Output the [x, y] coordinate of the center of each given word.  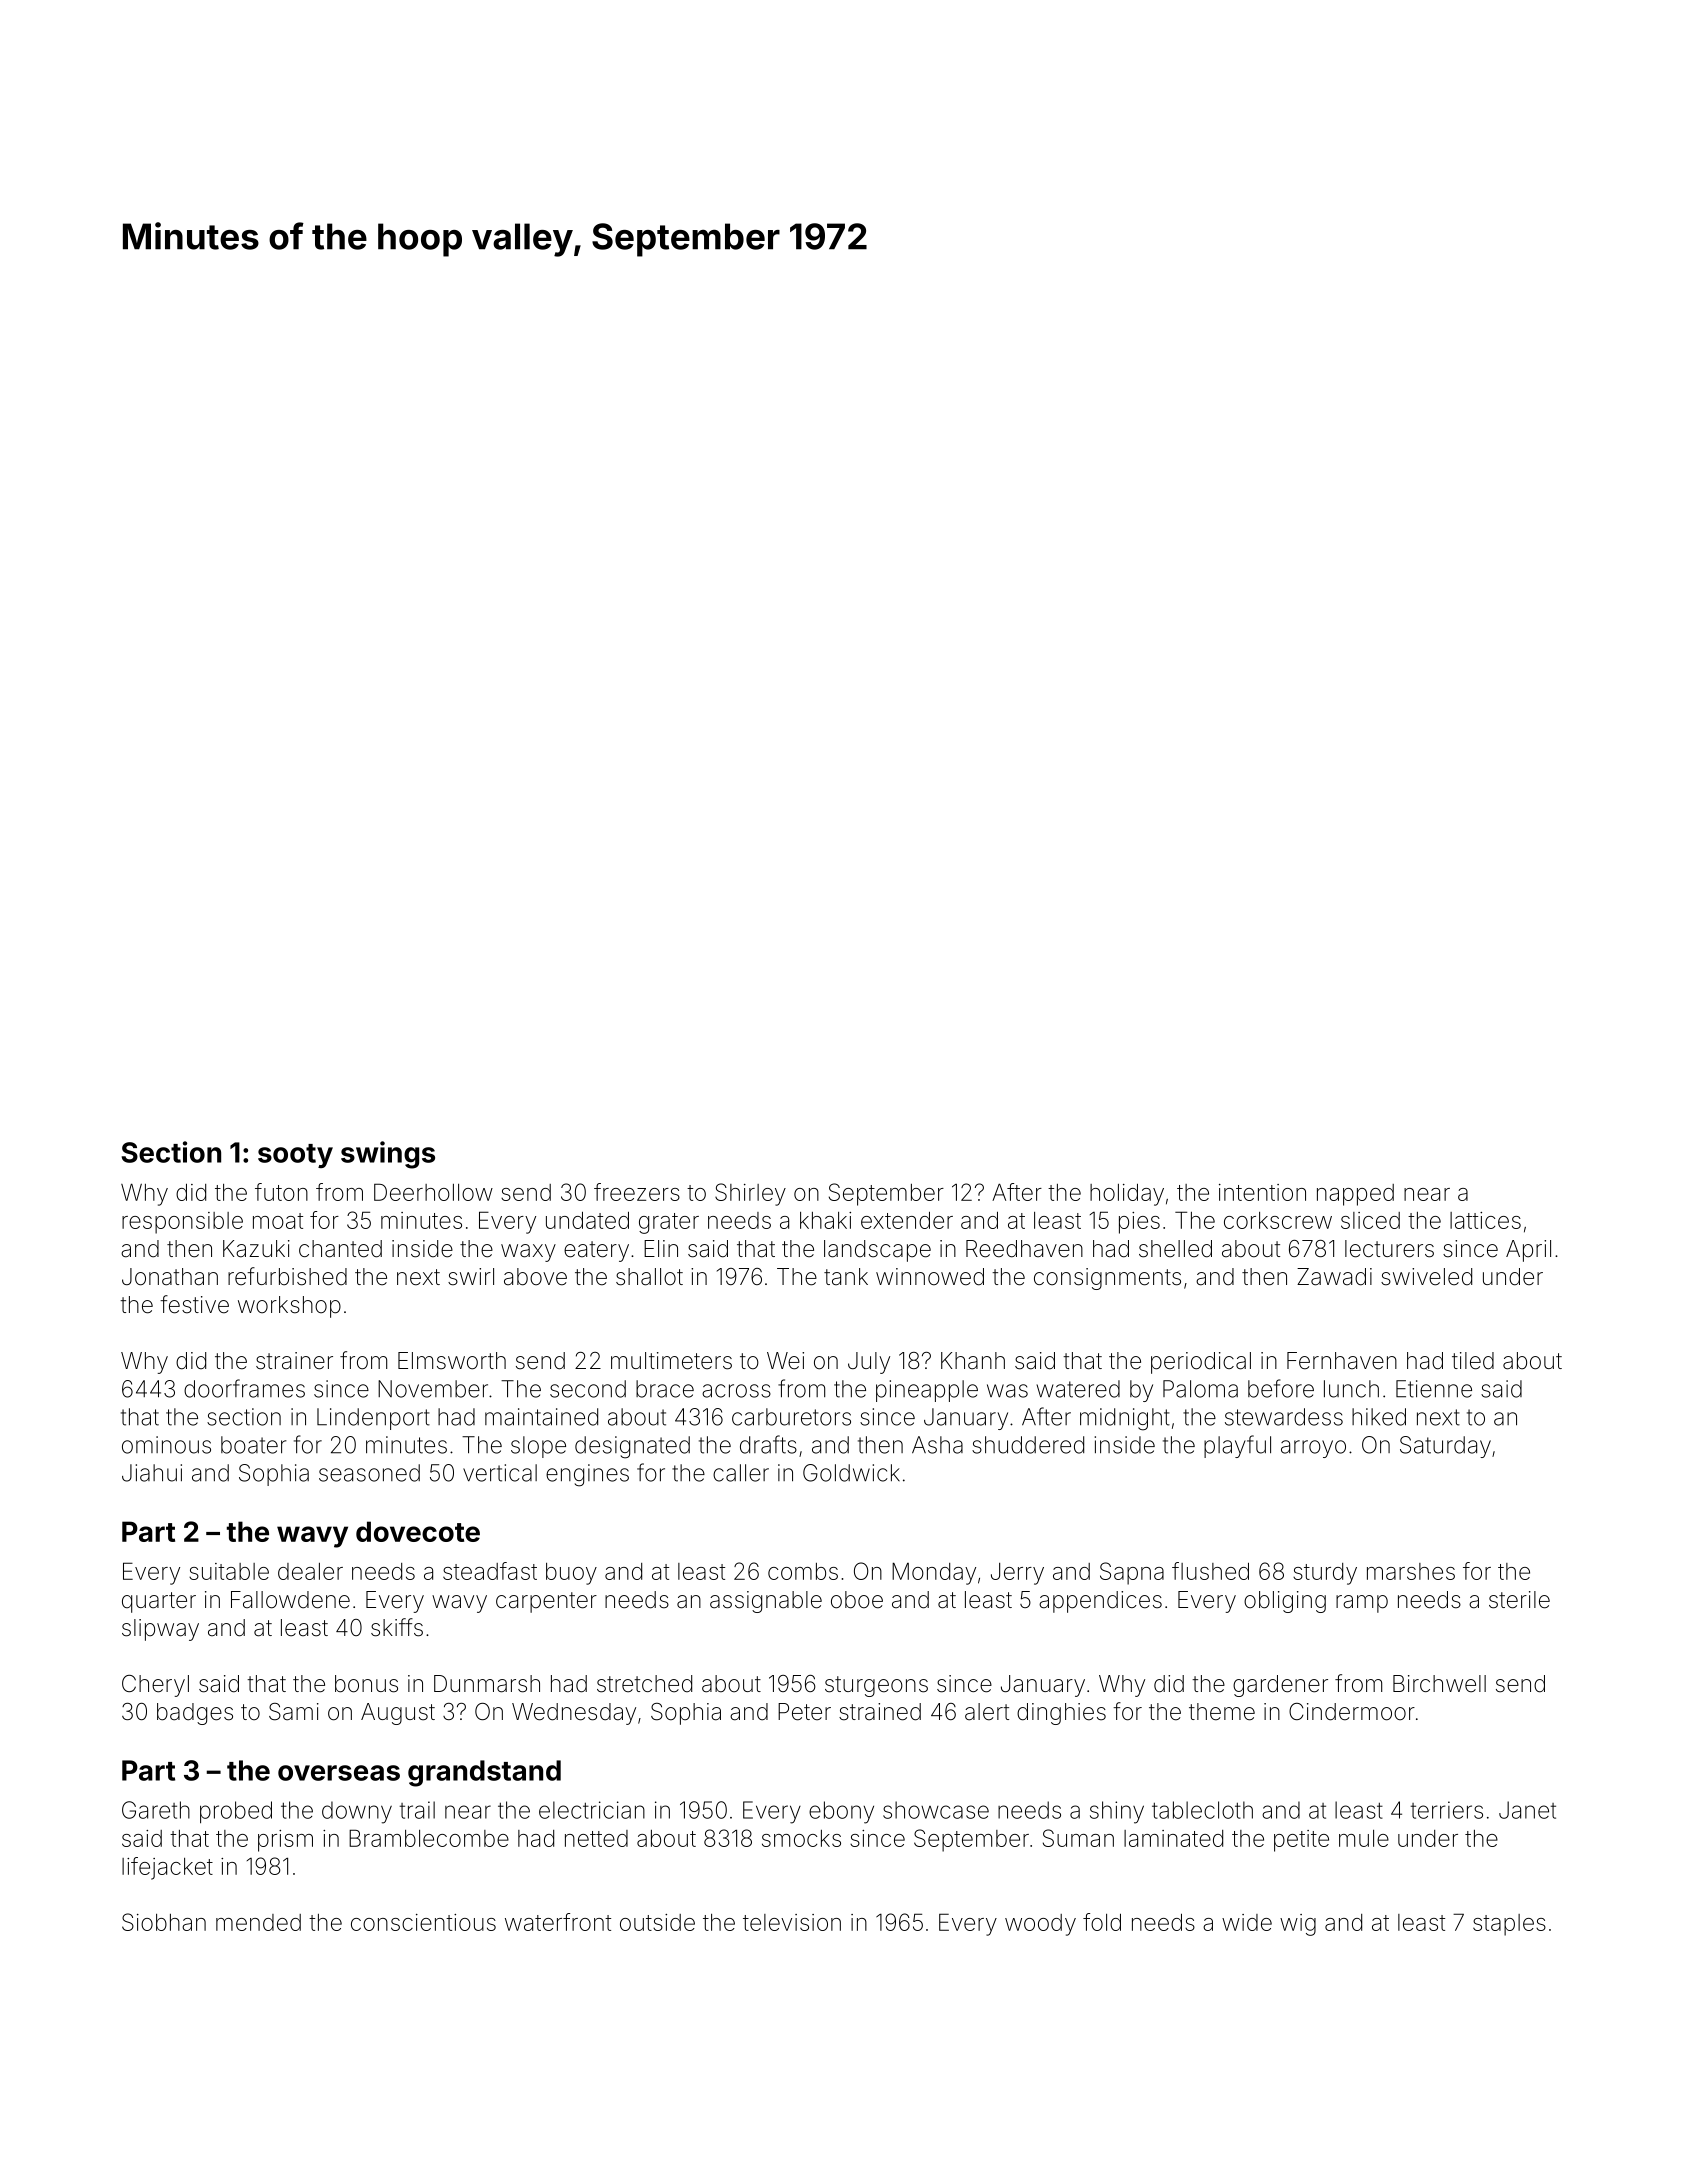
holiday [1127, 1195]
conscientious [423, 1922]
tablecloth [1202, 1810]
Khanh [973, 1361]
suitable [229, 1571]
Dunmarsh [487, 1684]
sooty [295, 1156]
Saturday [1445, 1447]
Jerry [1017, 1574]
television [792, 1922]
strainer [294, 1361]
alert [987, 1712]
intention [1262, 1192]
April [1528, 1251]
